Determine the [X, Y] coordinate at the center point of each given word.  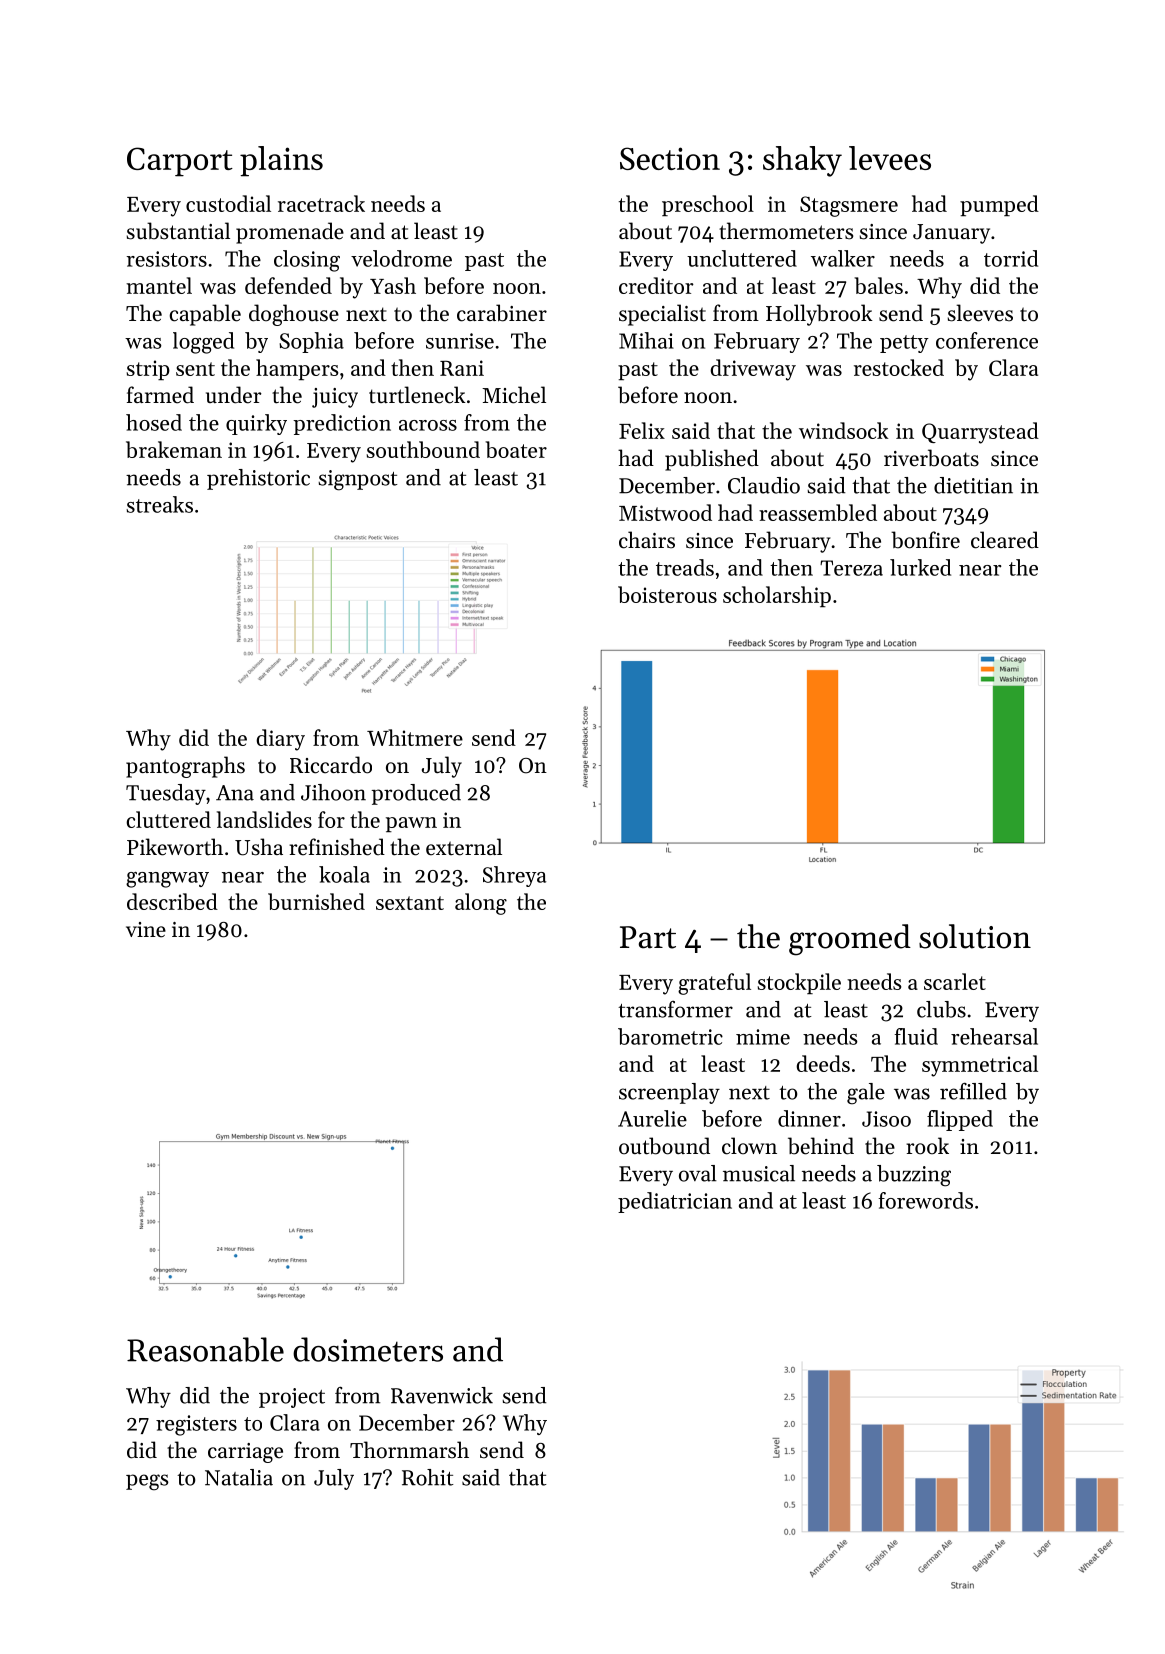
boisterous [667, 594]
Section [670, 158]
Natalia [239, 1477]
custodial [228, 203]
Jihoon [333, 792]
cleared [1005, 540]
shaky [802, 161]
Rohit [427, 1477]
